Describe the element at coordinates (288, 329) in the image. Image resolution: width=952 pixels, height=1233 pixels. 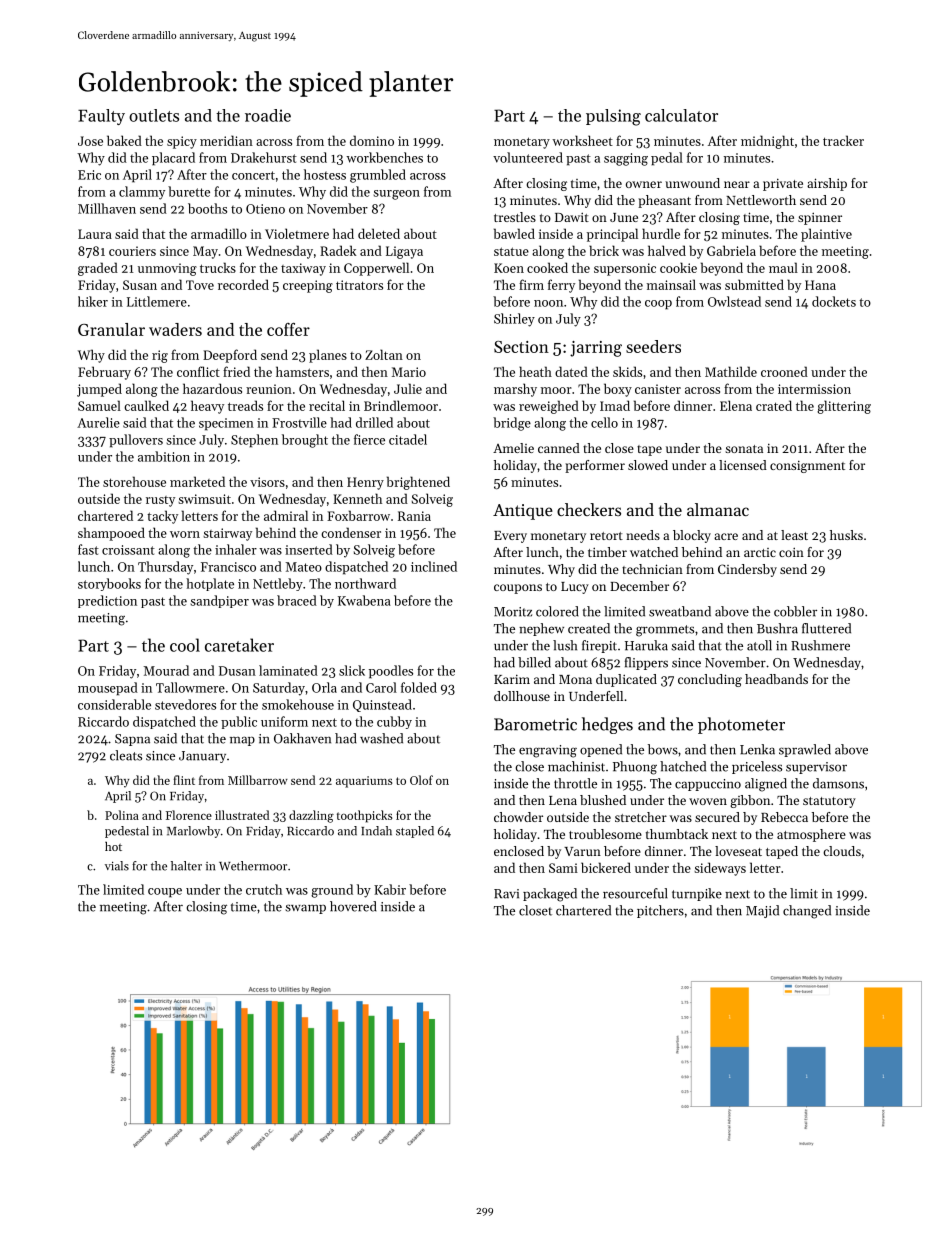
I see `coffer` at that location.
